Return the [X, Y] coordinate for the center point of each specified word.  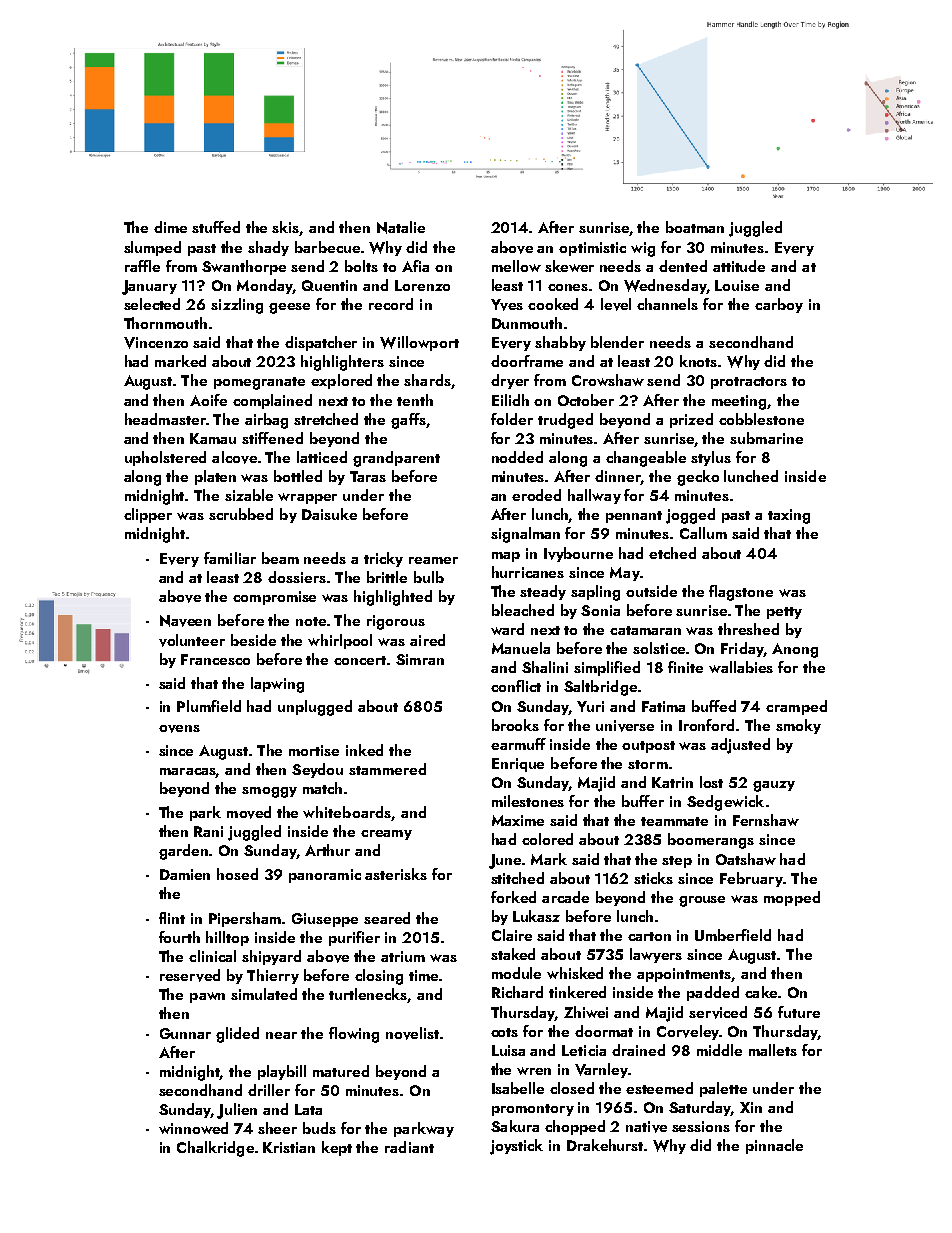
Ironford [706, 725]
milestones [528, 801]
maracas [188, 772]
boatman [695, 227]
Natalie [401, 227]
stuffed [216, 227]
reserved [190, 975]
